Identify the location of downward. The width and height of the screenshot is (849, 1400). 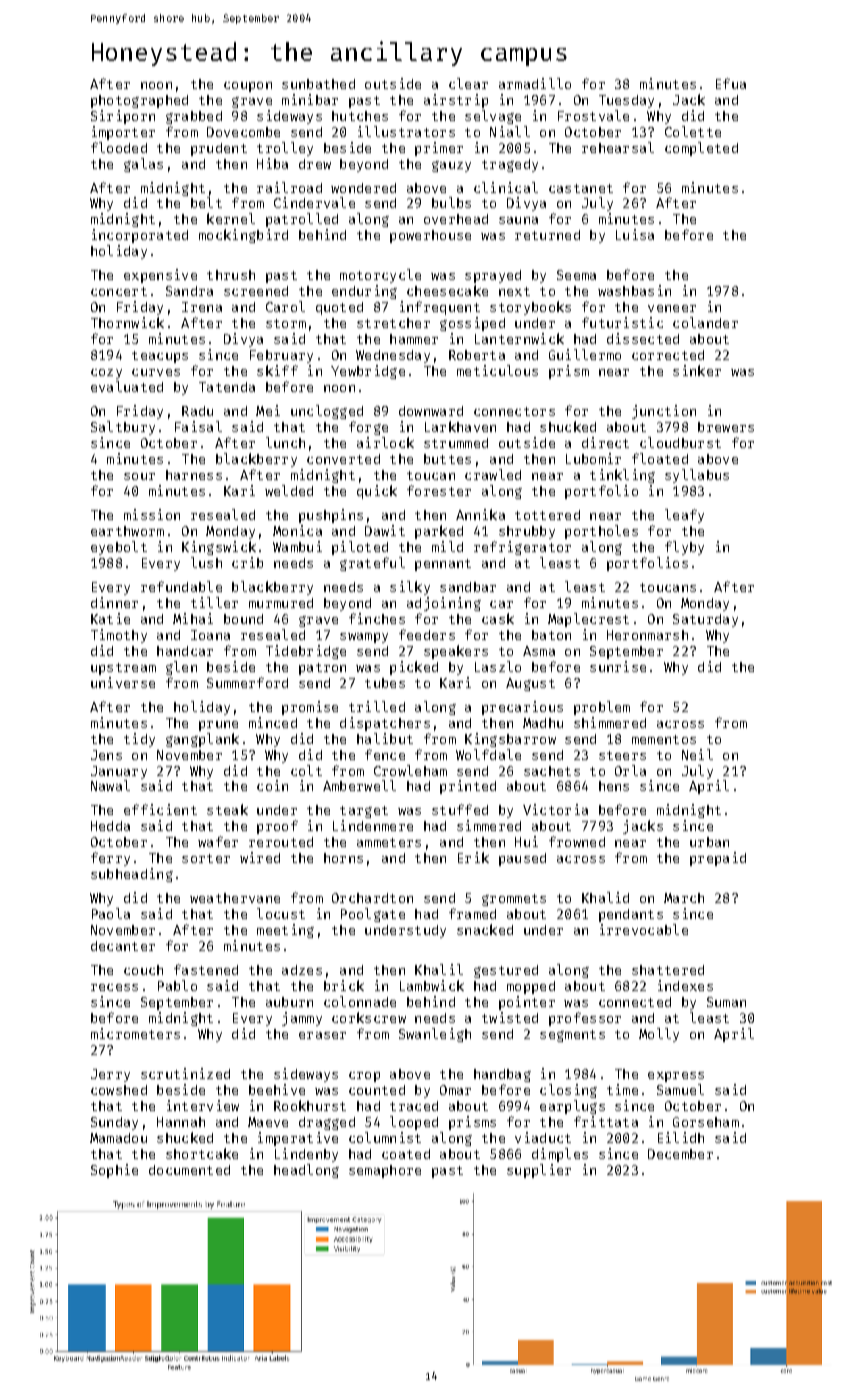
(431, 411).
